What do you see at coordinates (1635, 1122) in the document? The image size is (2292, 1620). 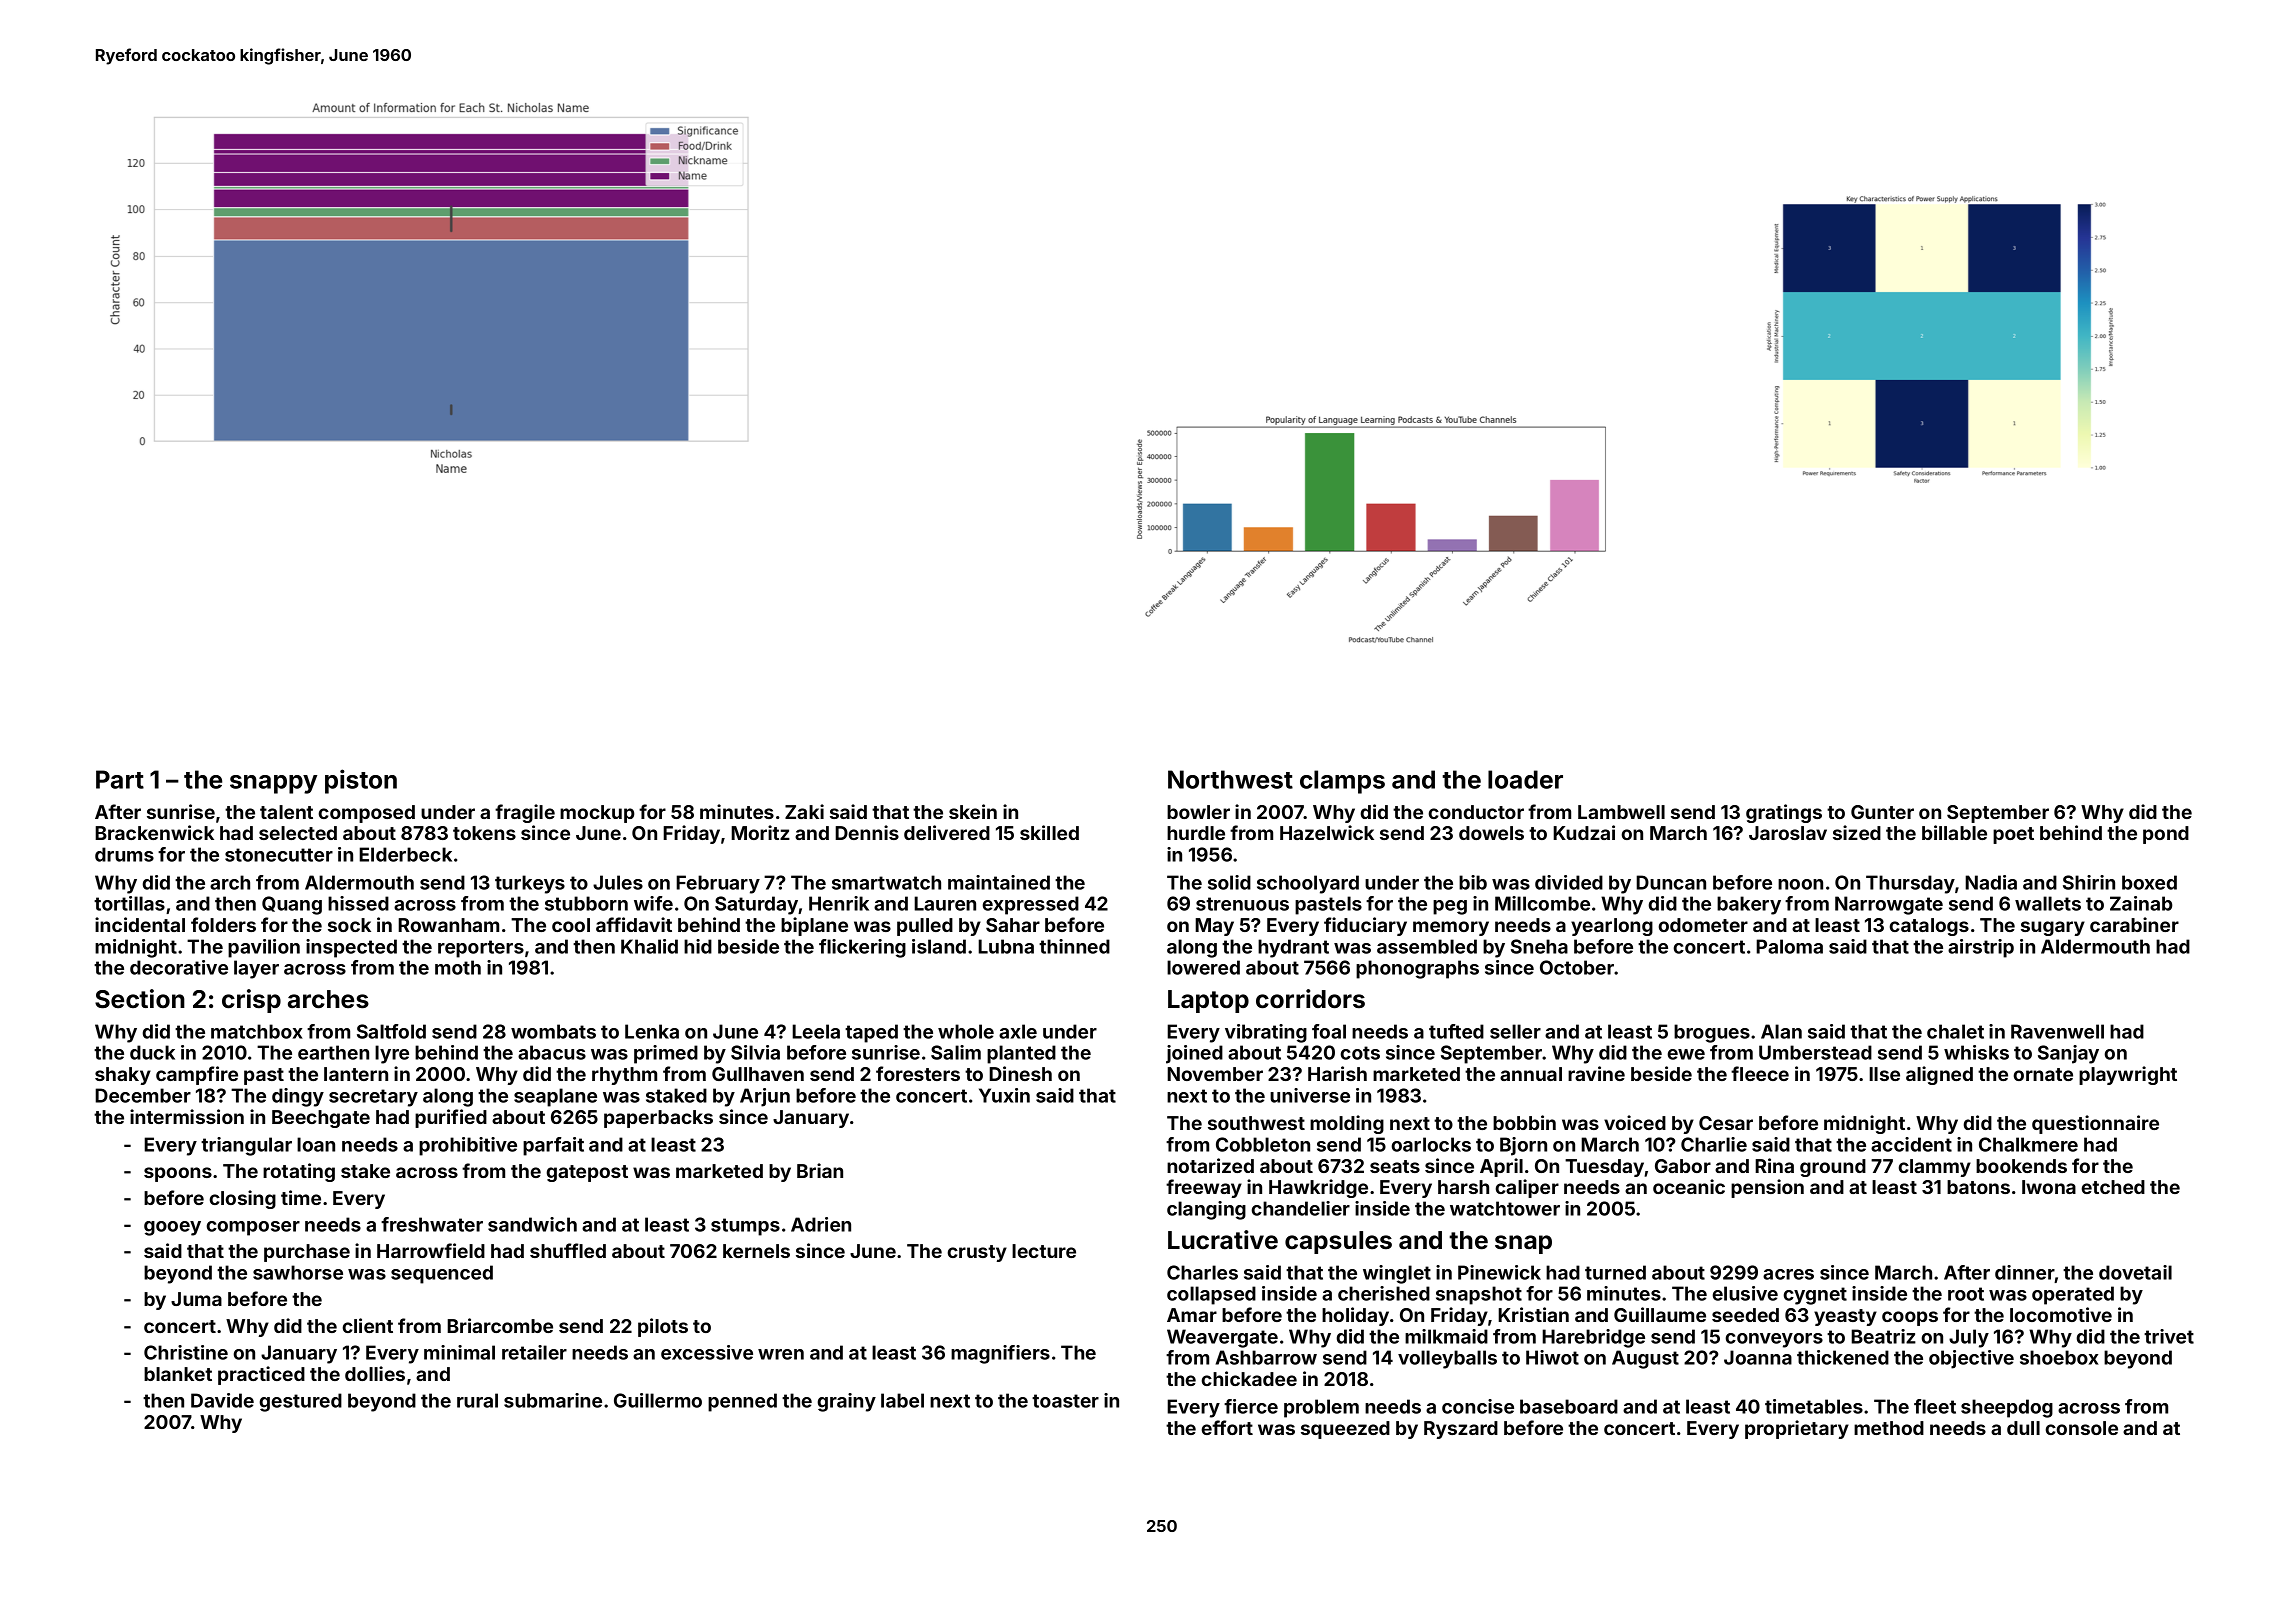 I see `voiced` at bounding box center [1635, 1122].
